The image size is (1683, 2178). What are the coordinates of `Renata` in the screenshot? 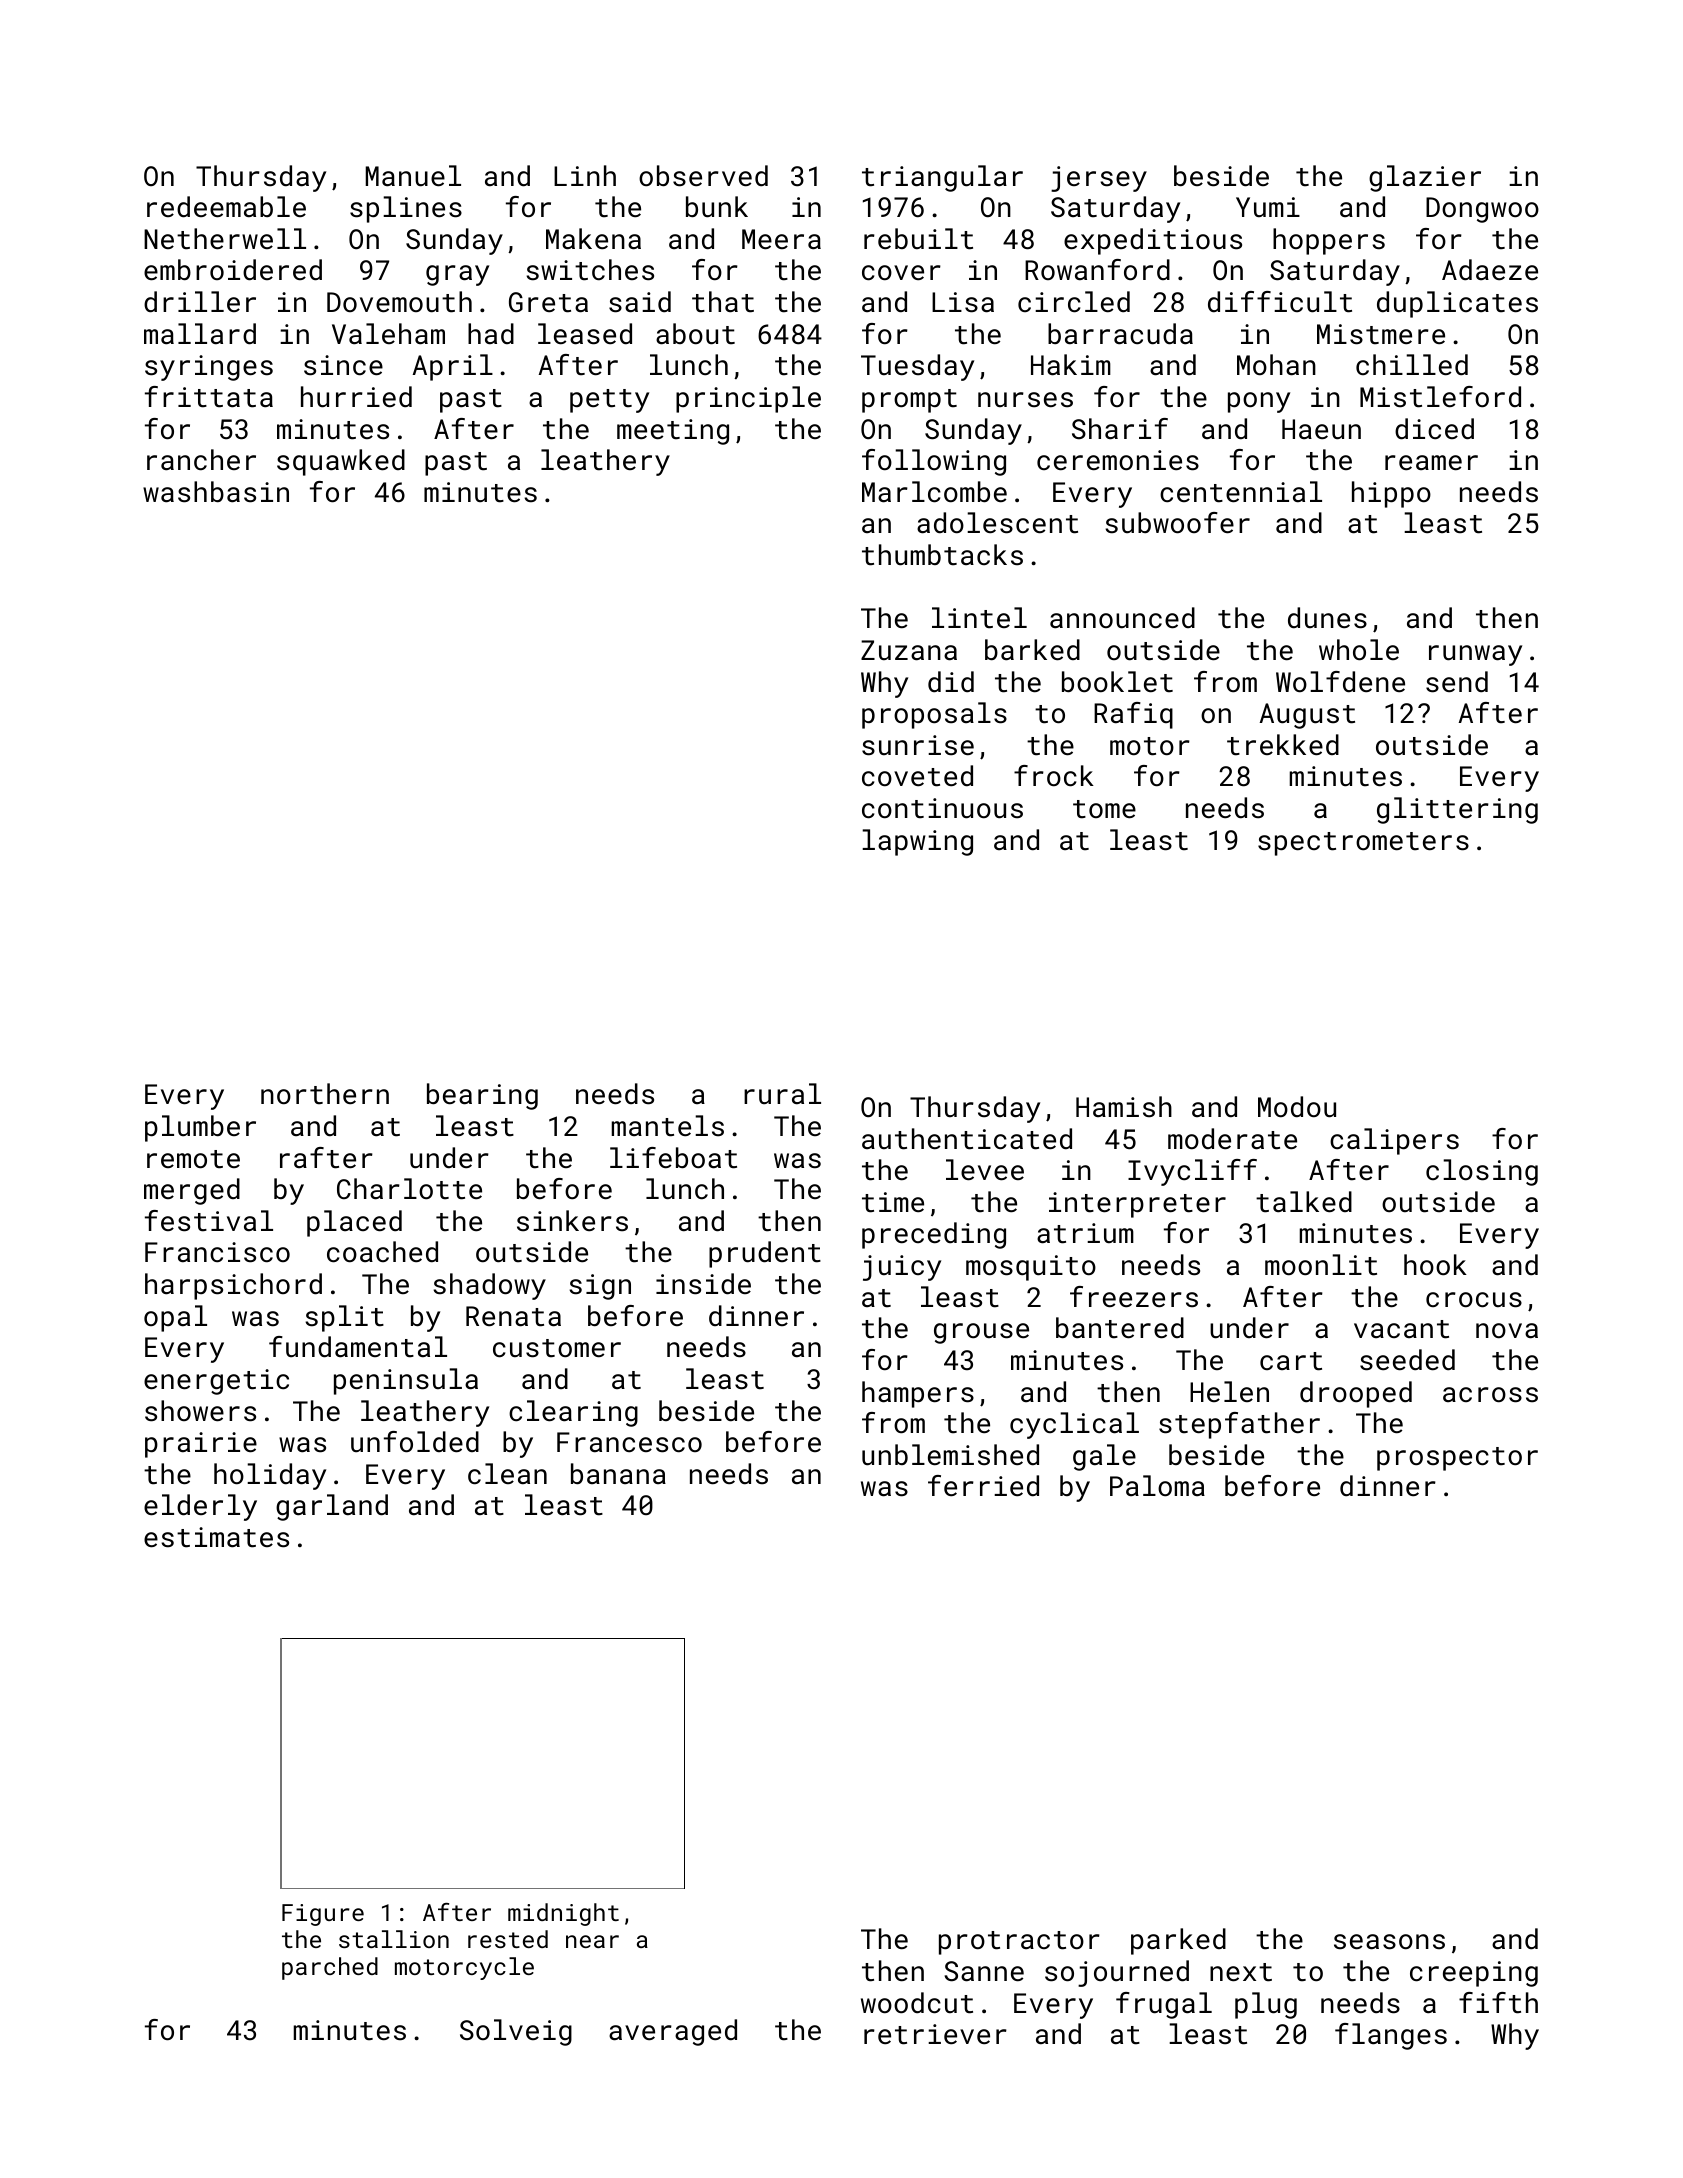 It's located at (513, 1316).
